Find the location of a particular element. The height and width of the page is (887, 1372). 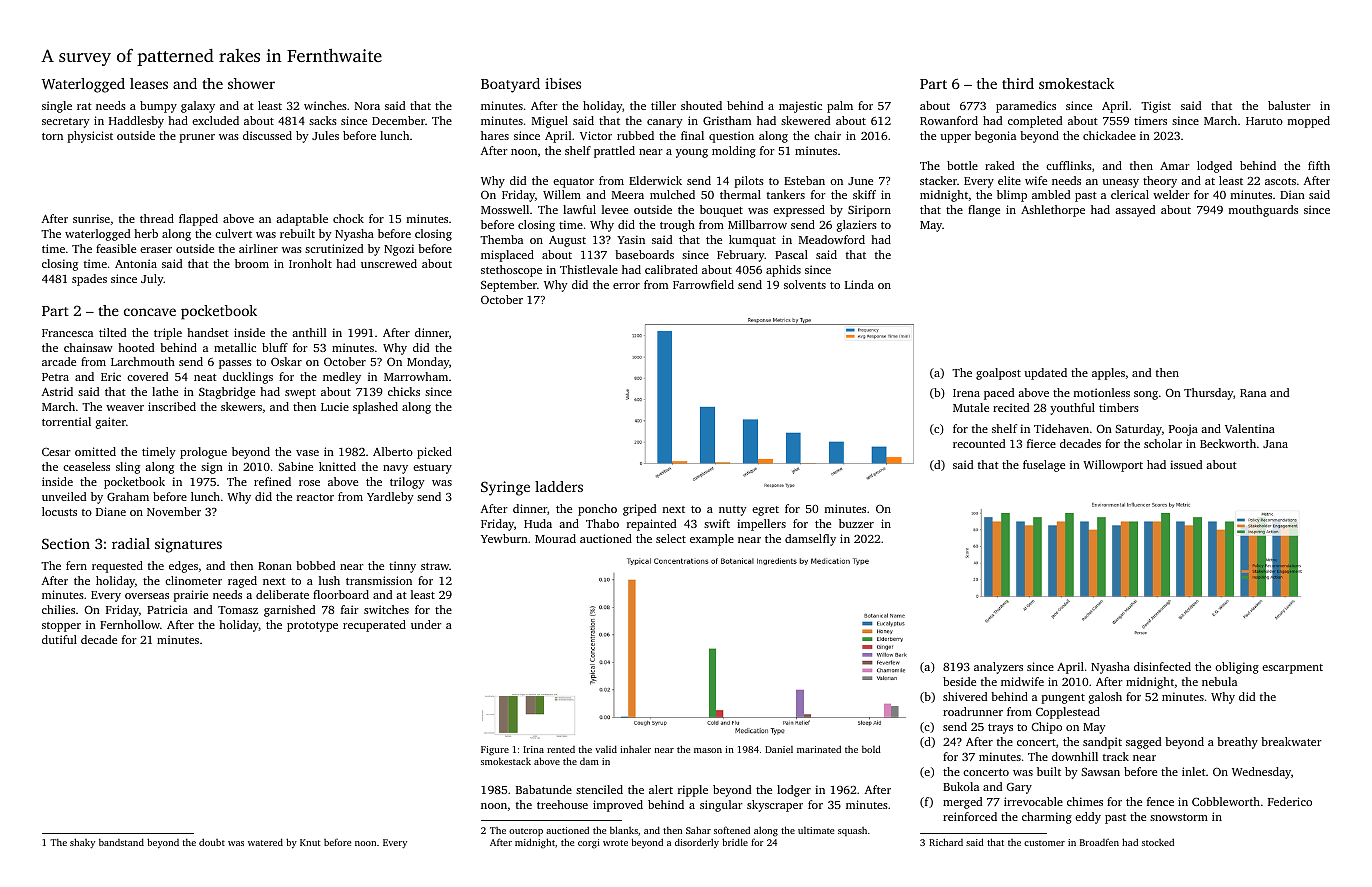

third is located at coordinates (1018, 83).
